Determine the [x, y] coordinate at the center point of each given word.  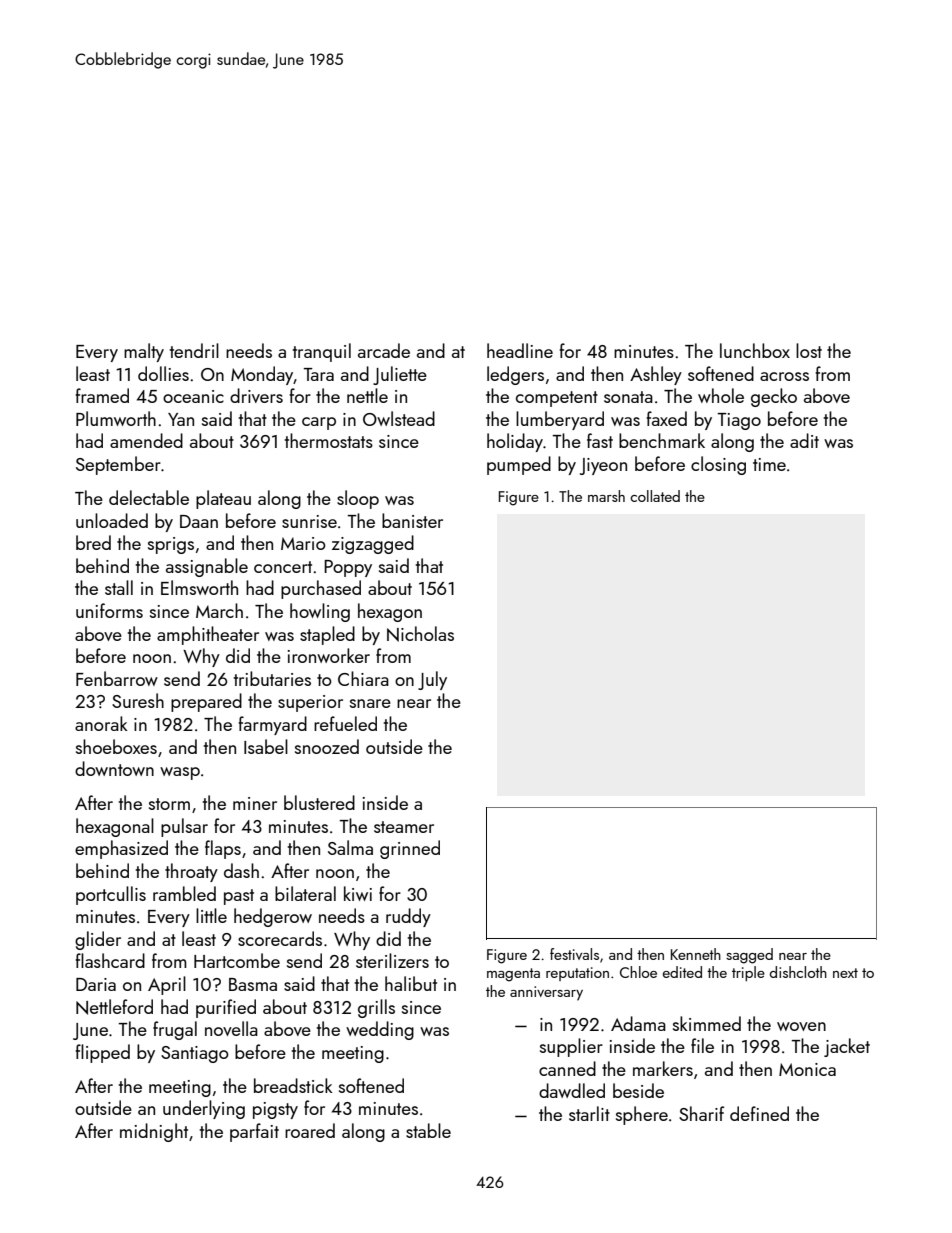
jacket [847, 1047]
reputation [577, 974]
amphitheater [208, 635]
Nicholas [420, 634]
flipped [103, 1053]
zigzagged [373, 544]
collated [655, 496]
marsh [606, 496]
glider [98, 940]
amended [146, 440]
